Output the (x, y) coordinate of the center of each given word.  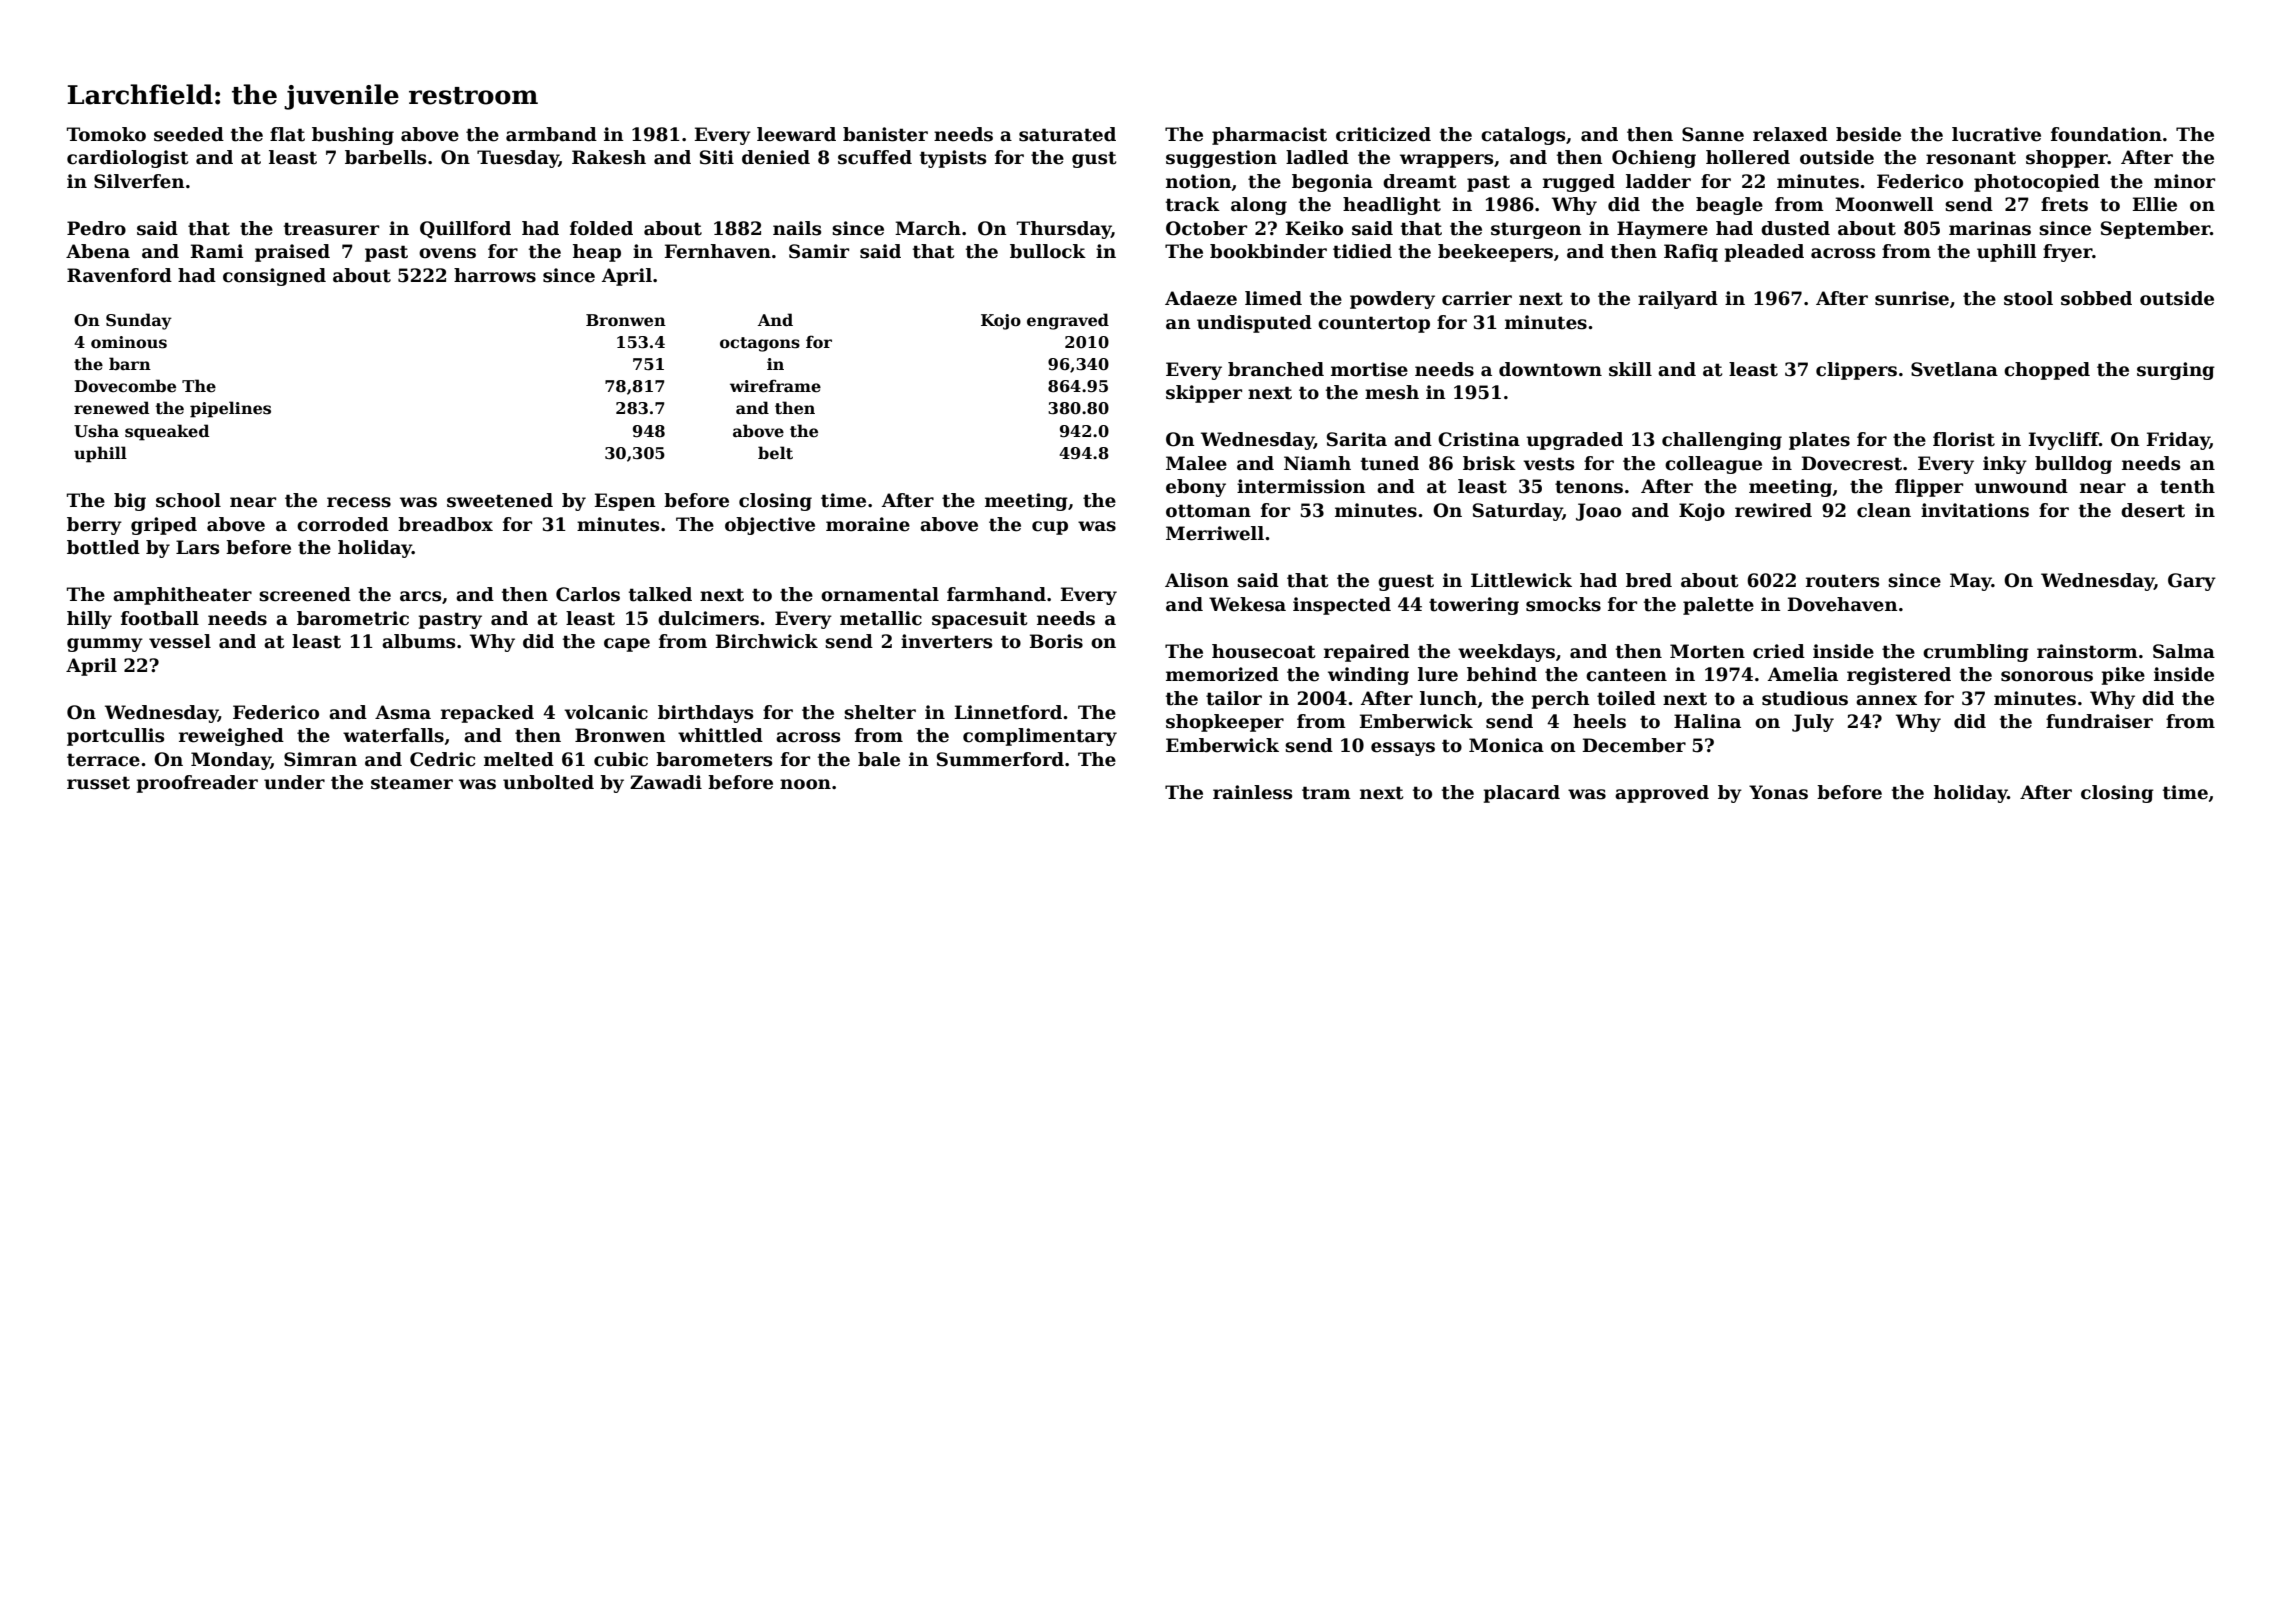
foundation (2106, 134)
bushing (353, 136)
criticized (1383, 134)
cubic (621, 759)
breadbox (445, 524)
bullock (1048, 251)
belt (775, 453)
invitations (1975, 510)
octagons (760, 344)
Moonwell (1884, 204)
